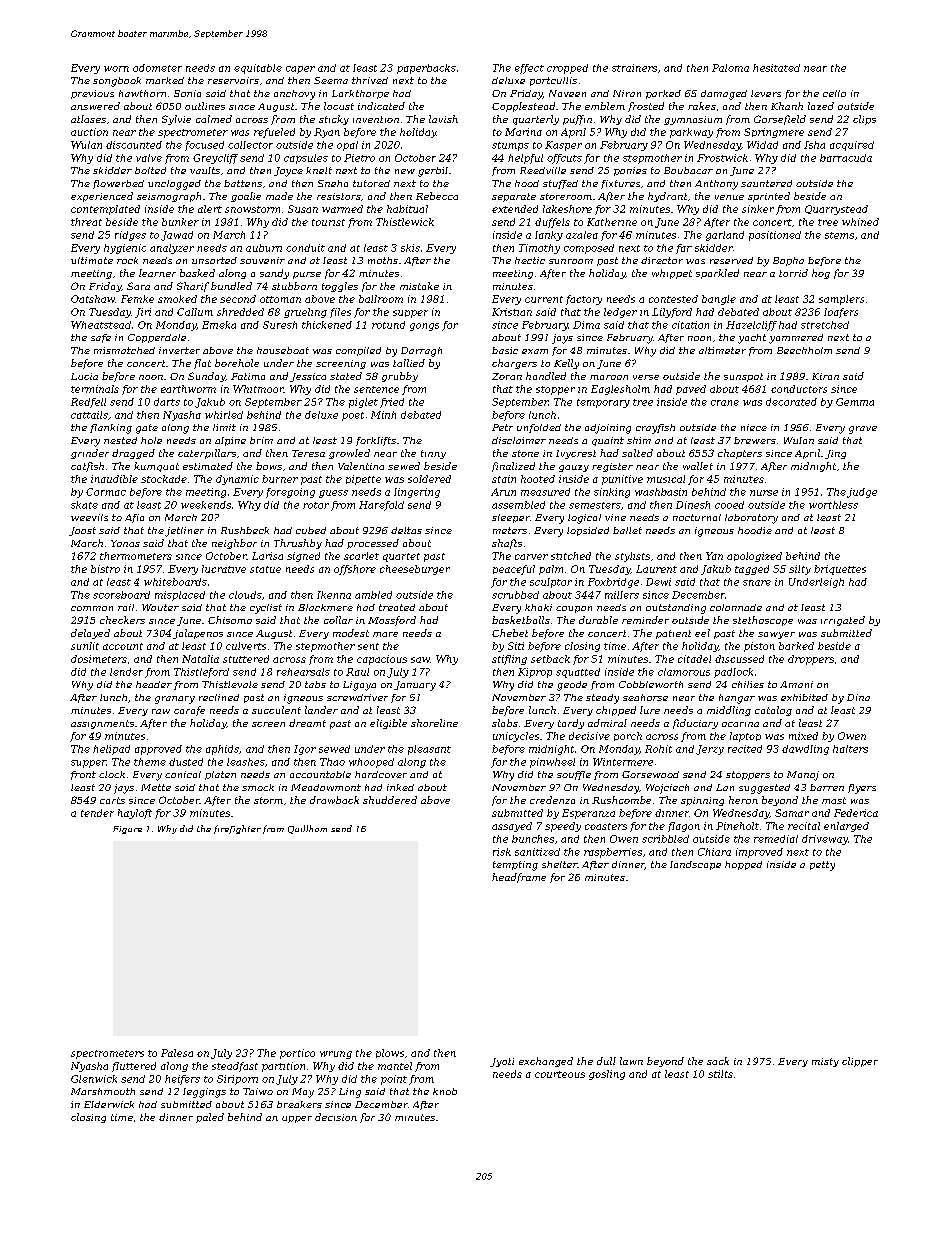 The image size is (952, 1233). Describe the element at coordinates (109, 1104) in the page. I see `Elderwick` at that location.
